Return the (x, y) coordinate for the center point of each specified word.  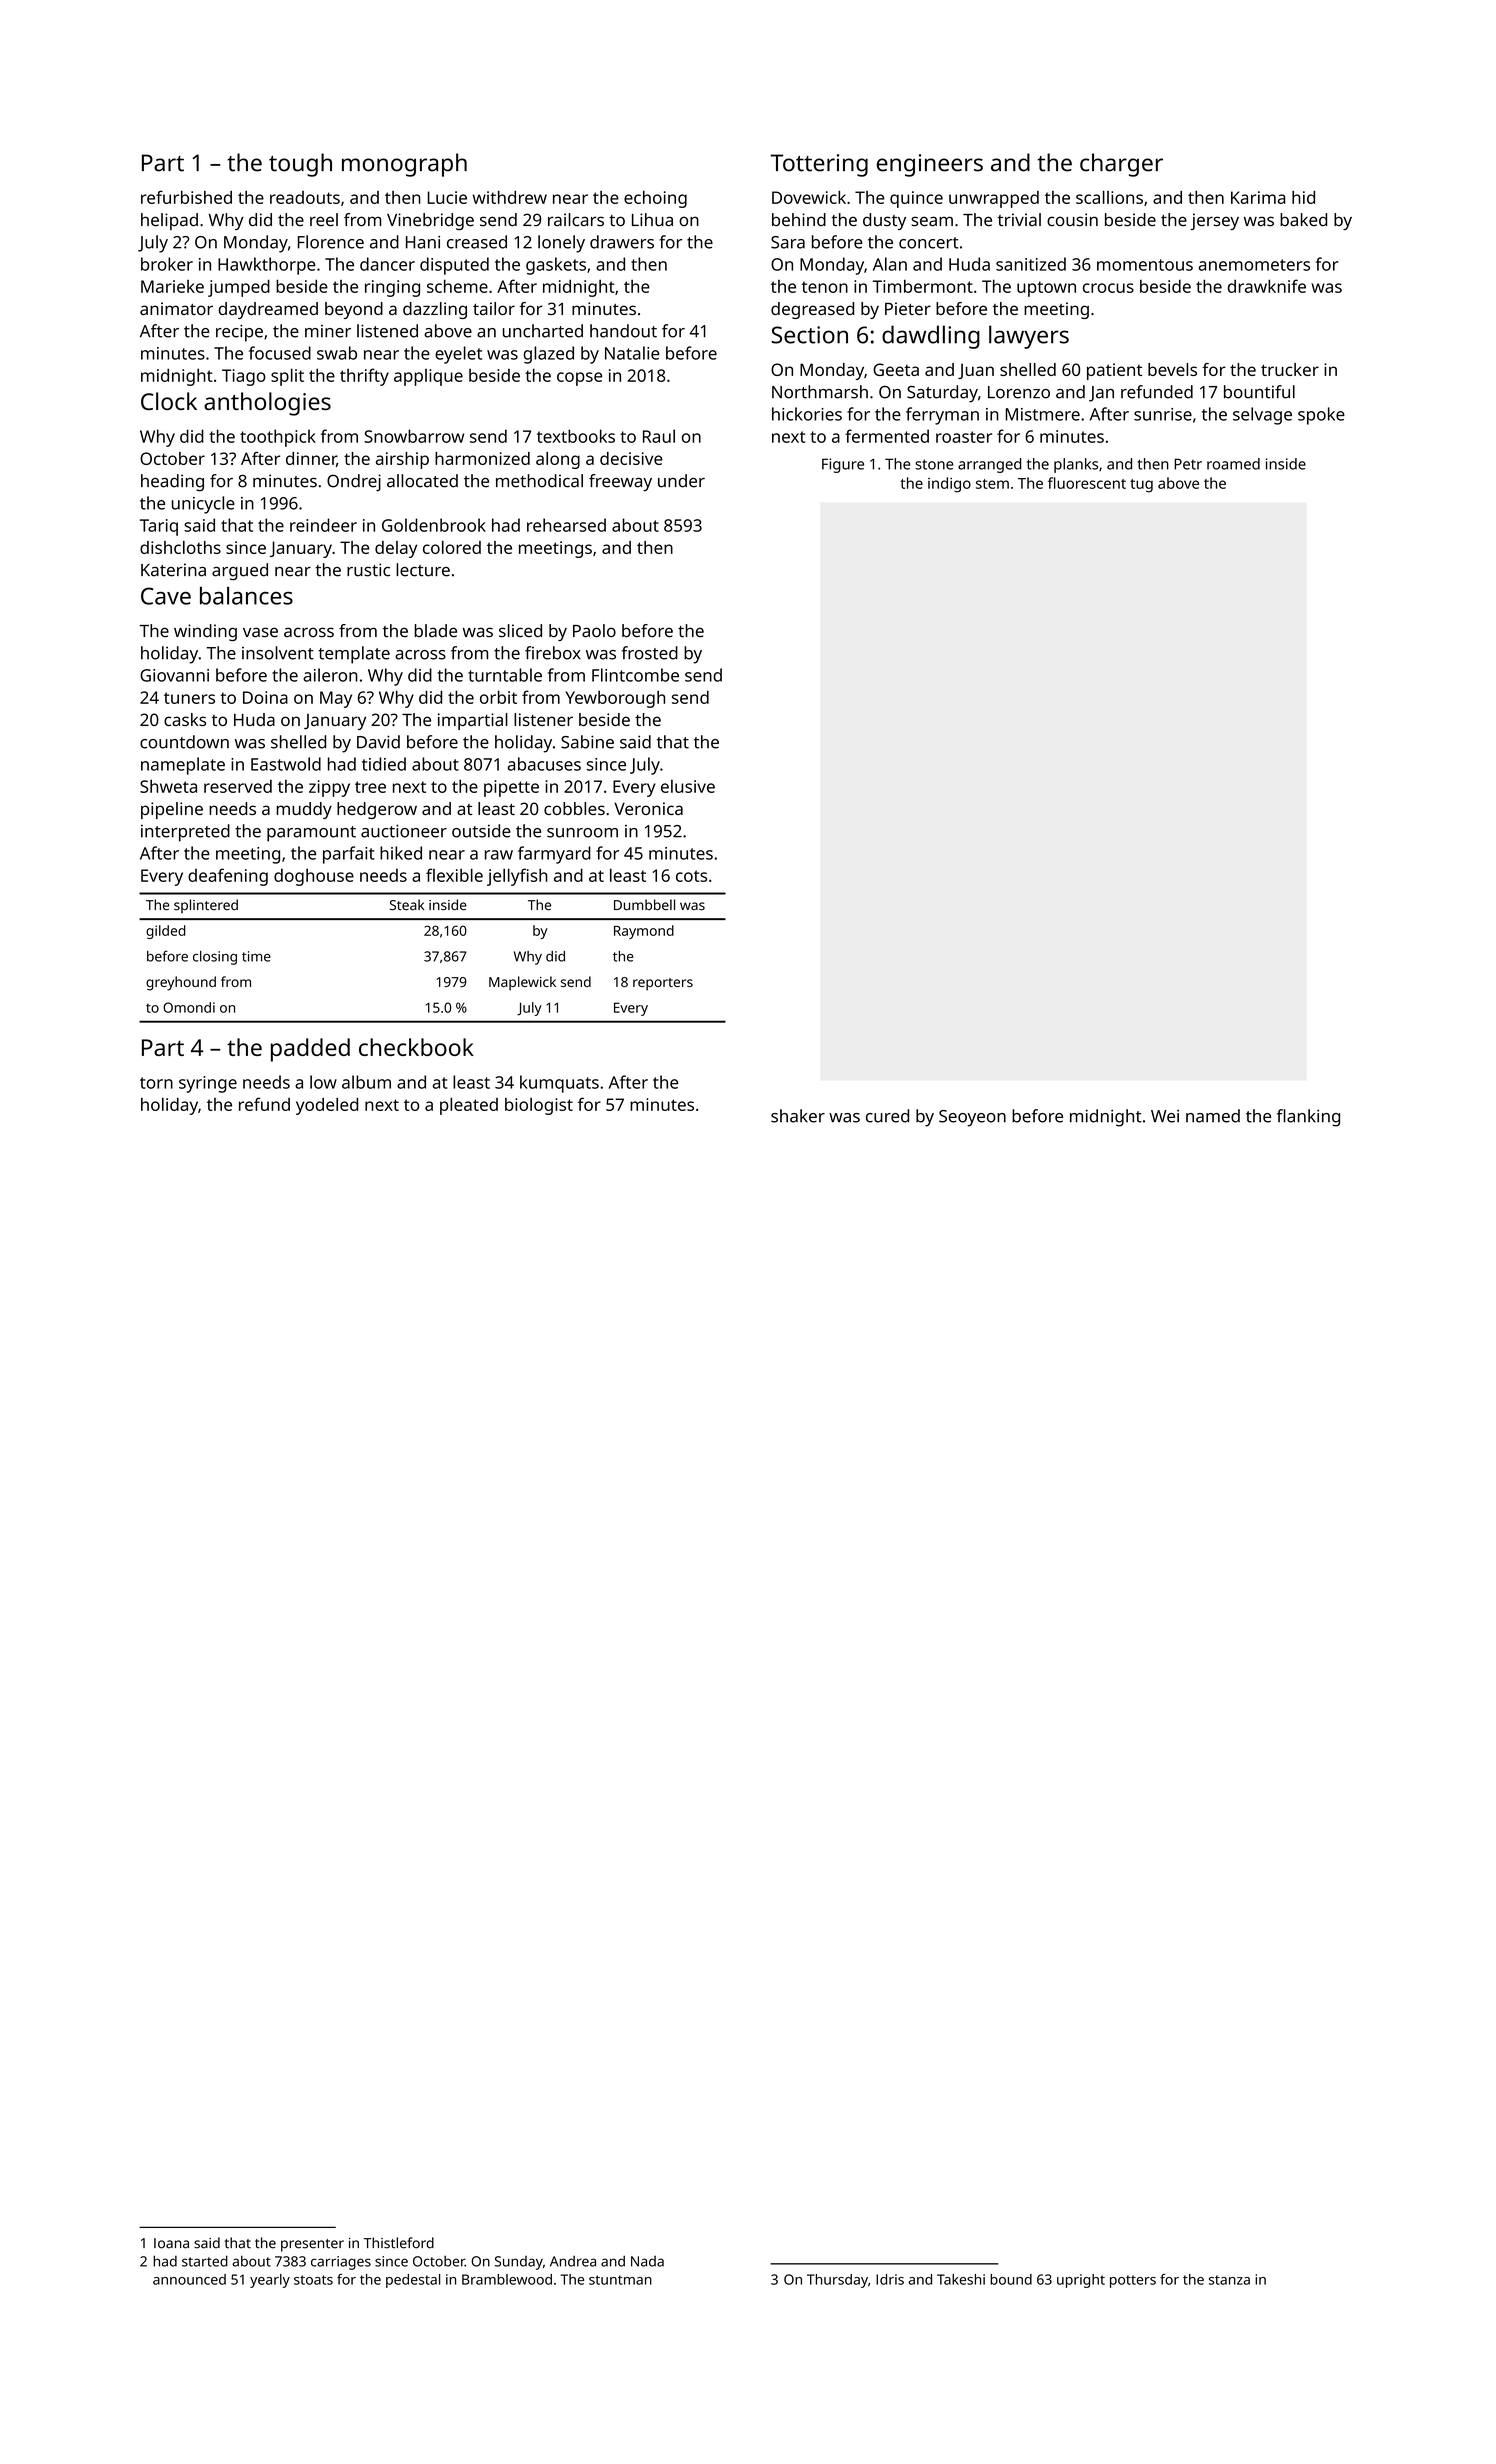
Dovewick (809, 197)
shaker (798, 1116)
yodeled (327, 1106)
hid (1303, 197)
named (1213, 1116)
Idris (890, 2279)
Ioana (171, 2243)
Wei (1165, 1116)
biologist (539, 1106)
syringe (208, 1084)
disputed (454, 266)
